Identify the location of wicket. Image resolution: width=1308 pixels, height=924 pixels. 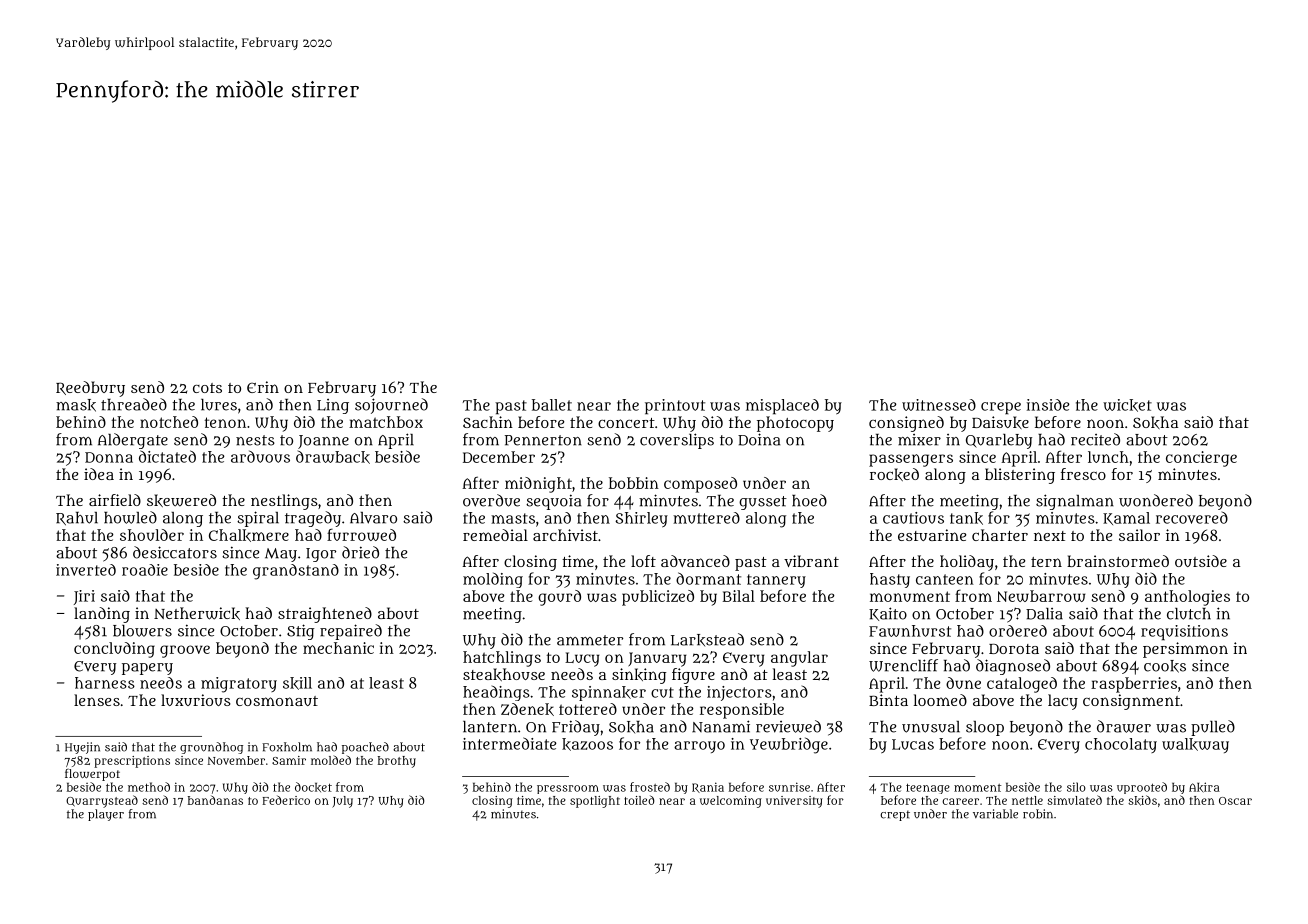
(1127, 405).
